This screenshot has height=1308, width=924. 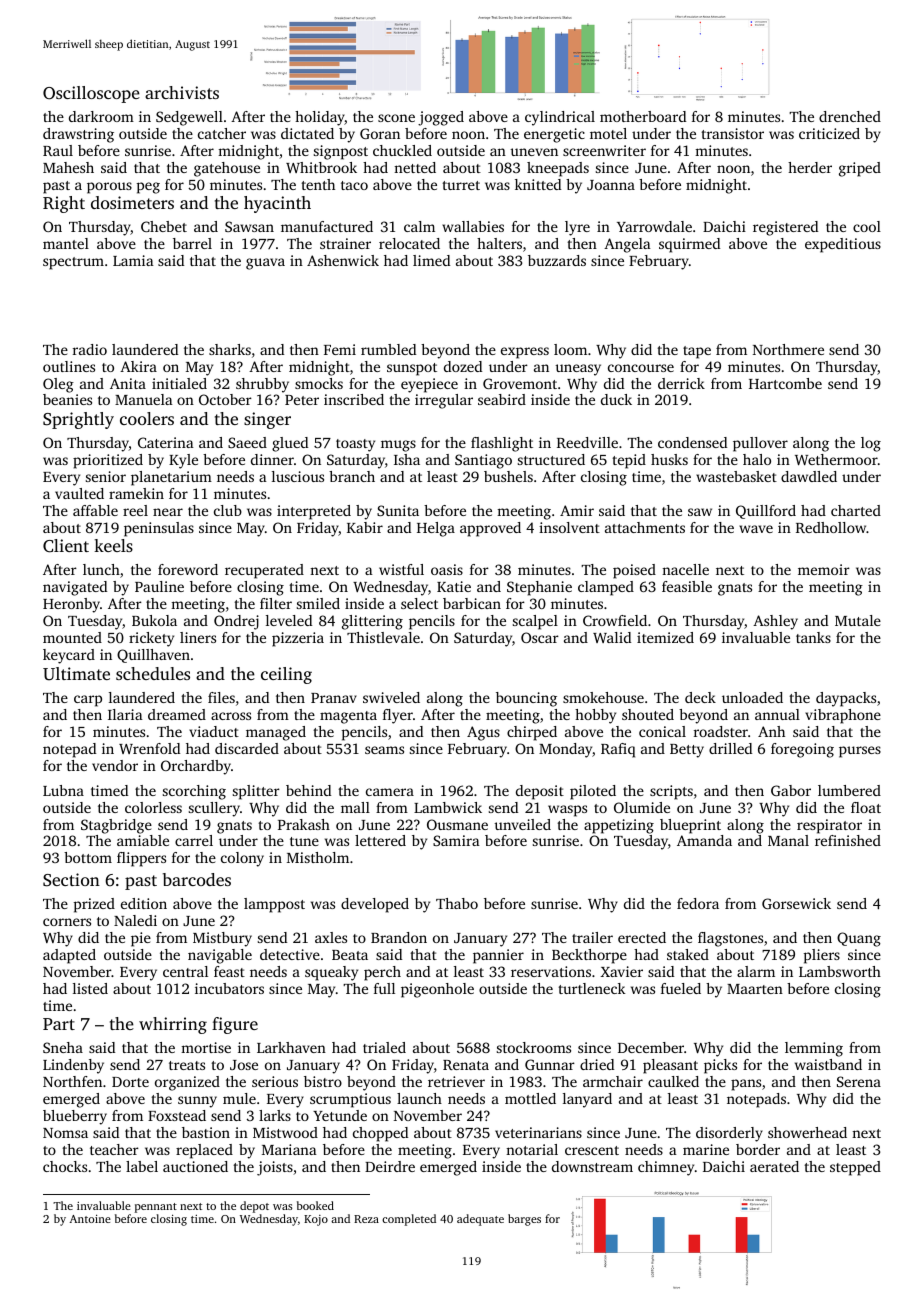 What do you see at coordinates (732, 133) in the screenshot?
I see `transistor` at bounding box center [732, 133].
